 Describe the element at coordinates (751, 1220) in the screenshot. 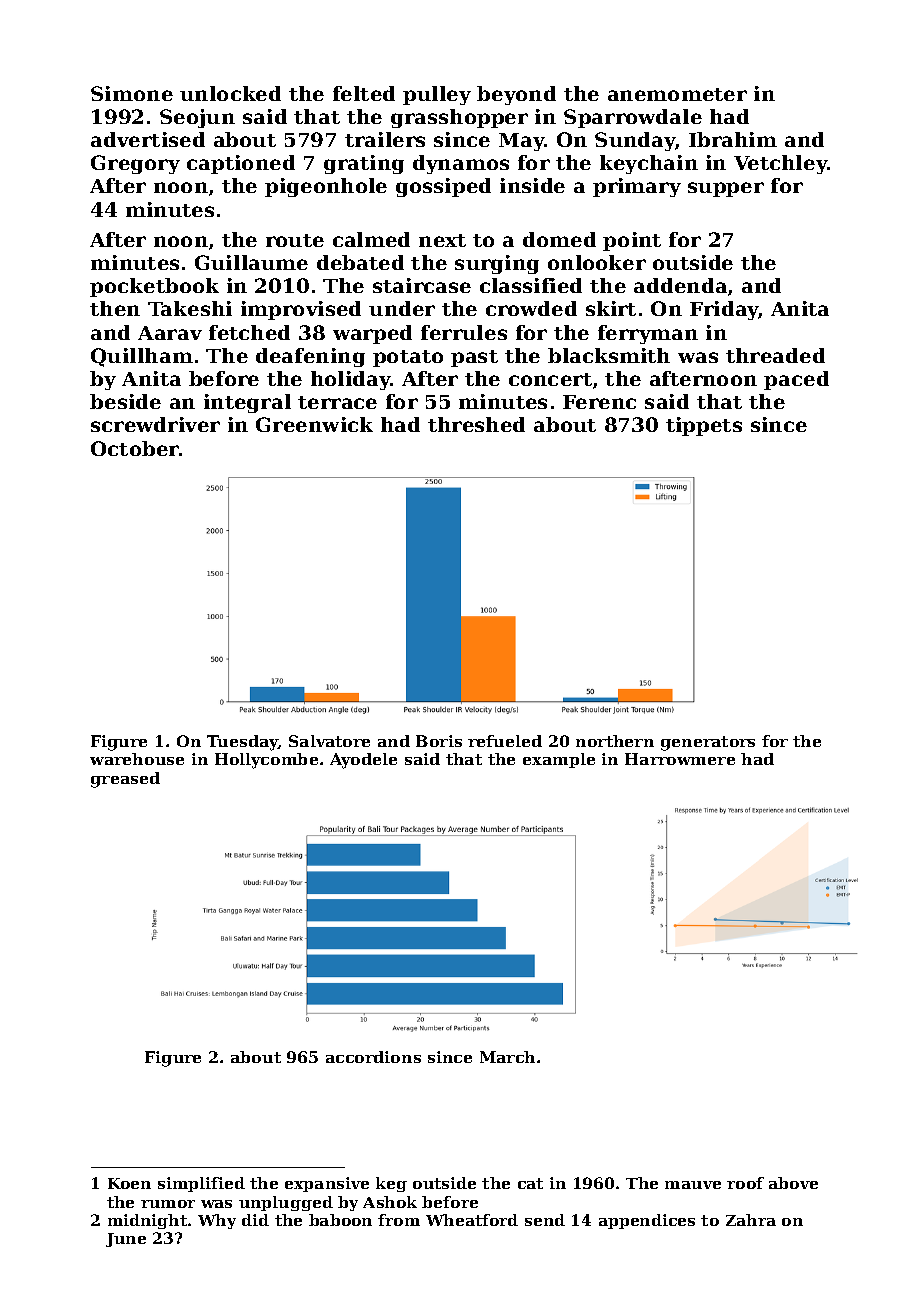

I see `Zahra` at that location.
